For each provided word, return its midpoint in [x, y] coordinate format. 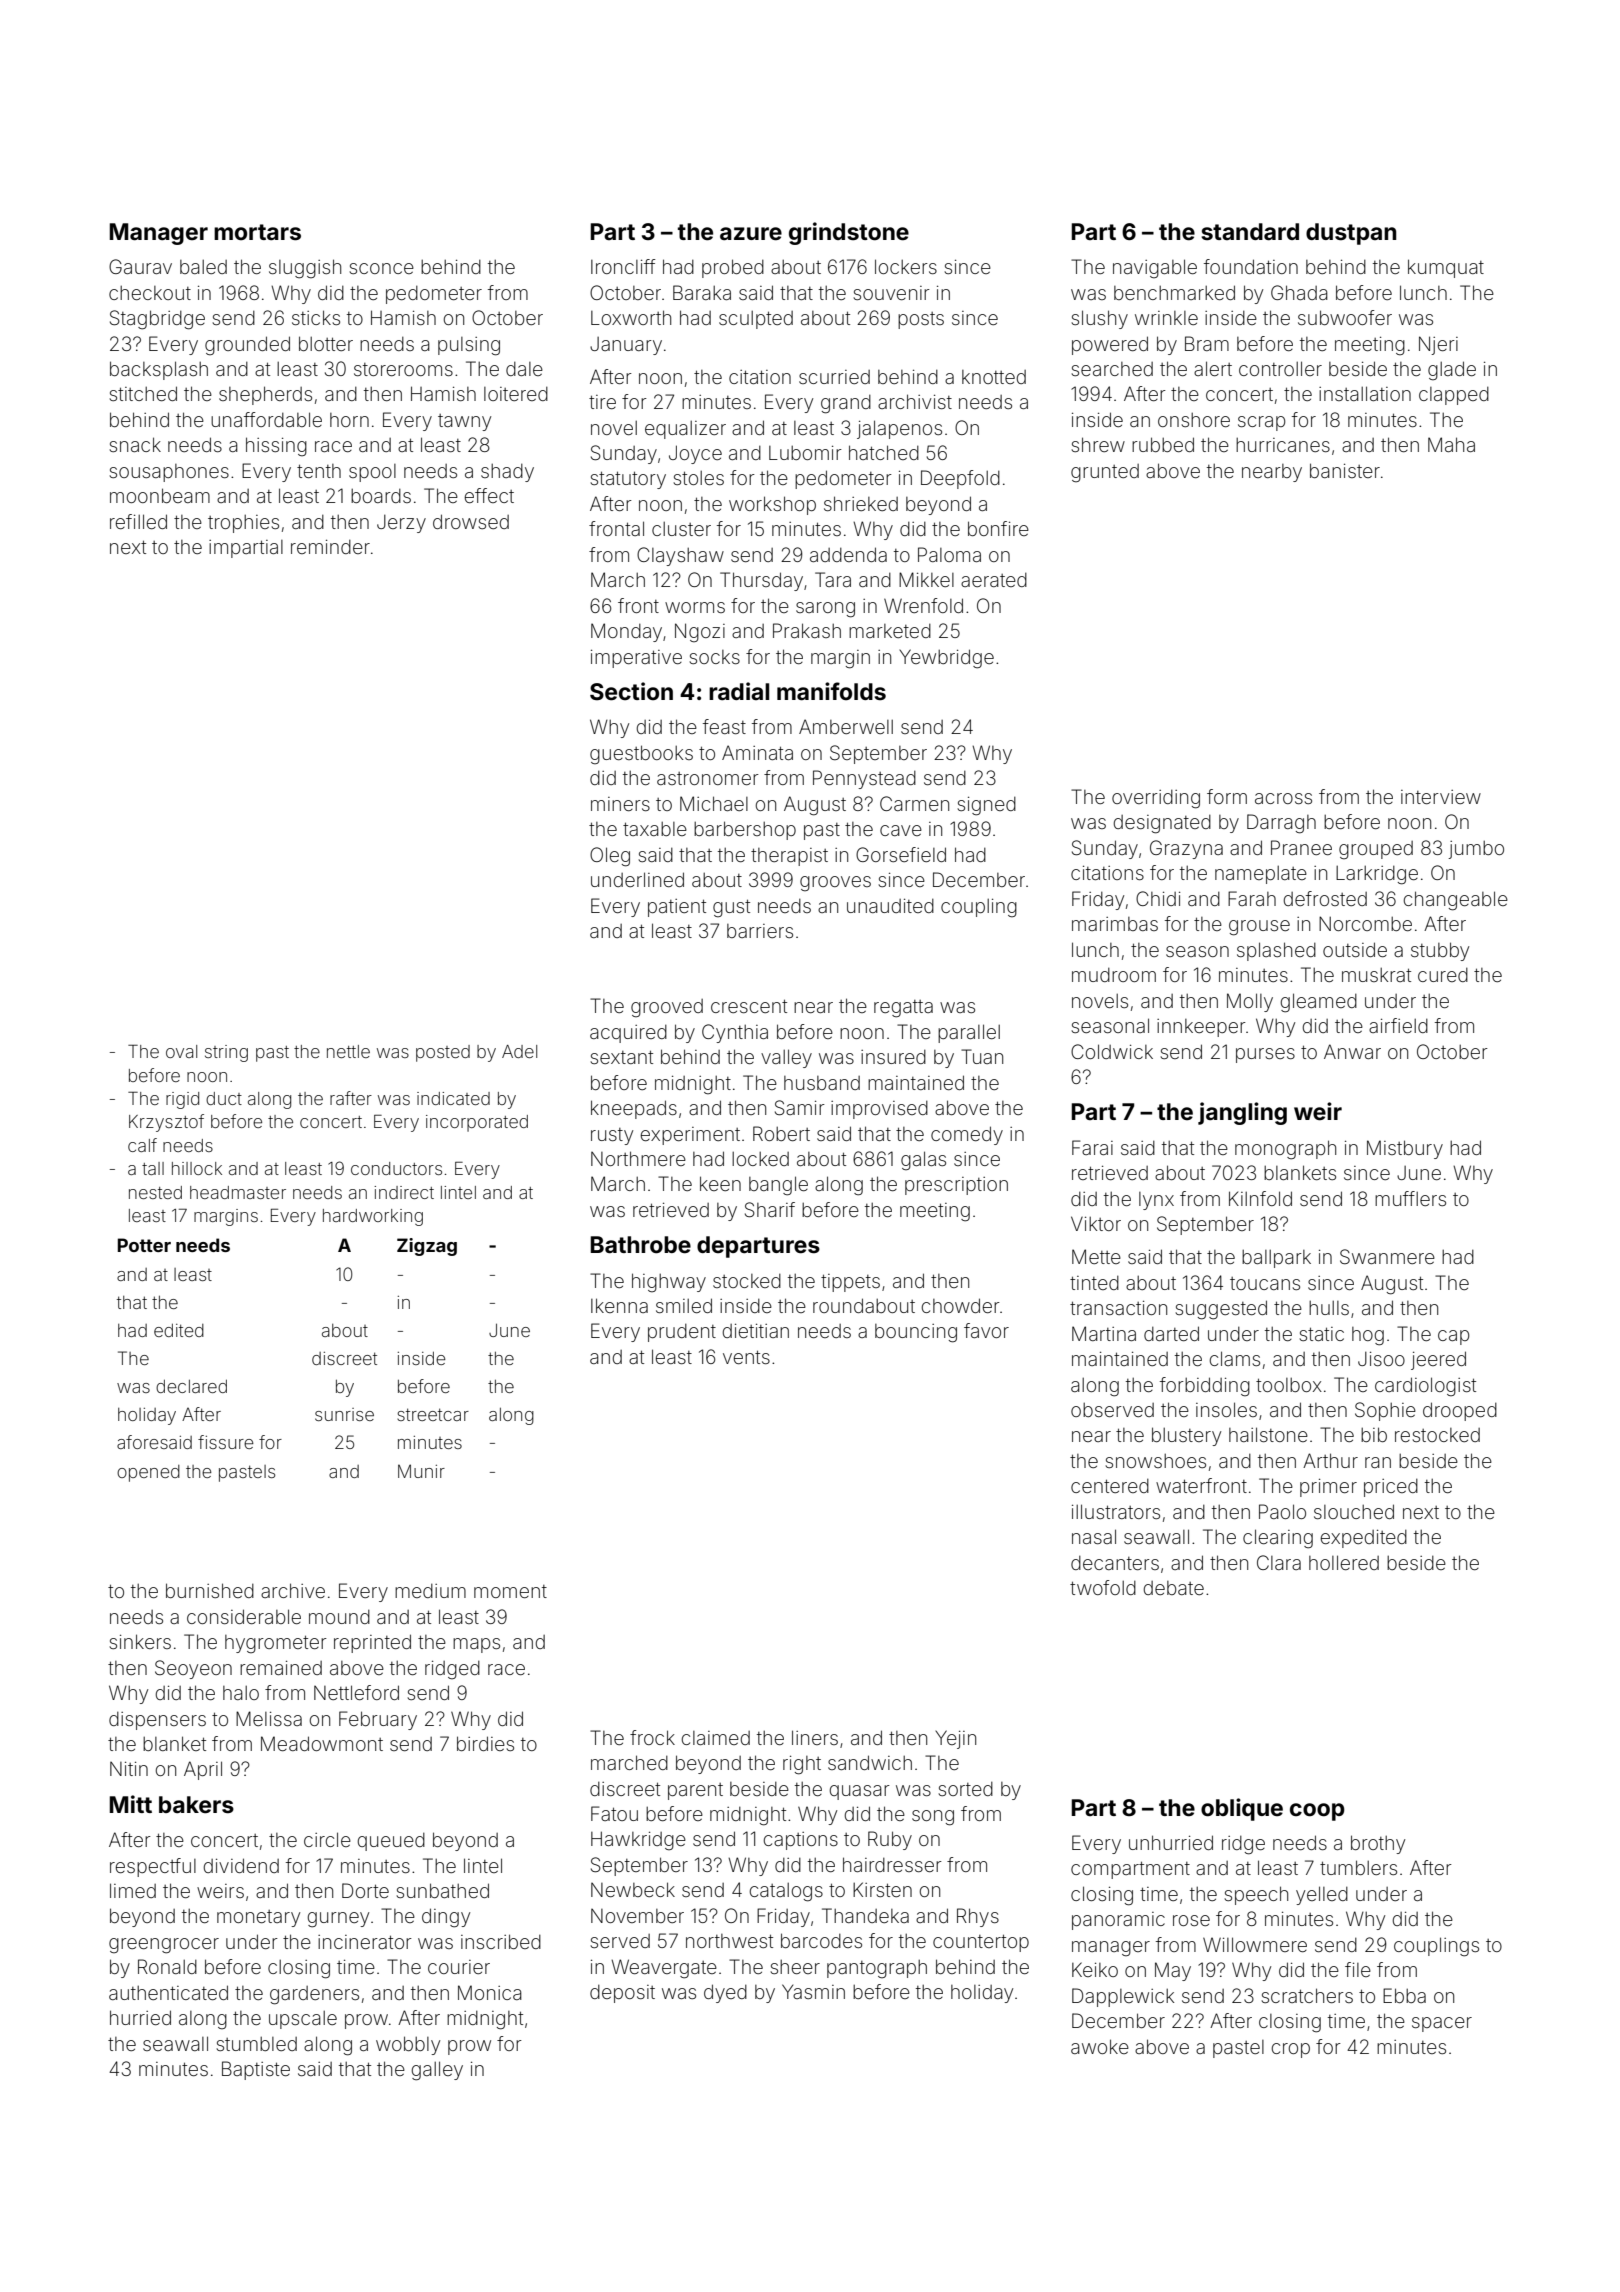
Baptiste [256, 2070]
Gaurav [140, 266]
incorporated [477, 1123]
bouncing [916, 1333]
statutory [628, 480]
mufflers [1410, 1198]
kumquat [1446, 268]
